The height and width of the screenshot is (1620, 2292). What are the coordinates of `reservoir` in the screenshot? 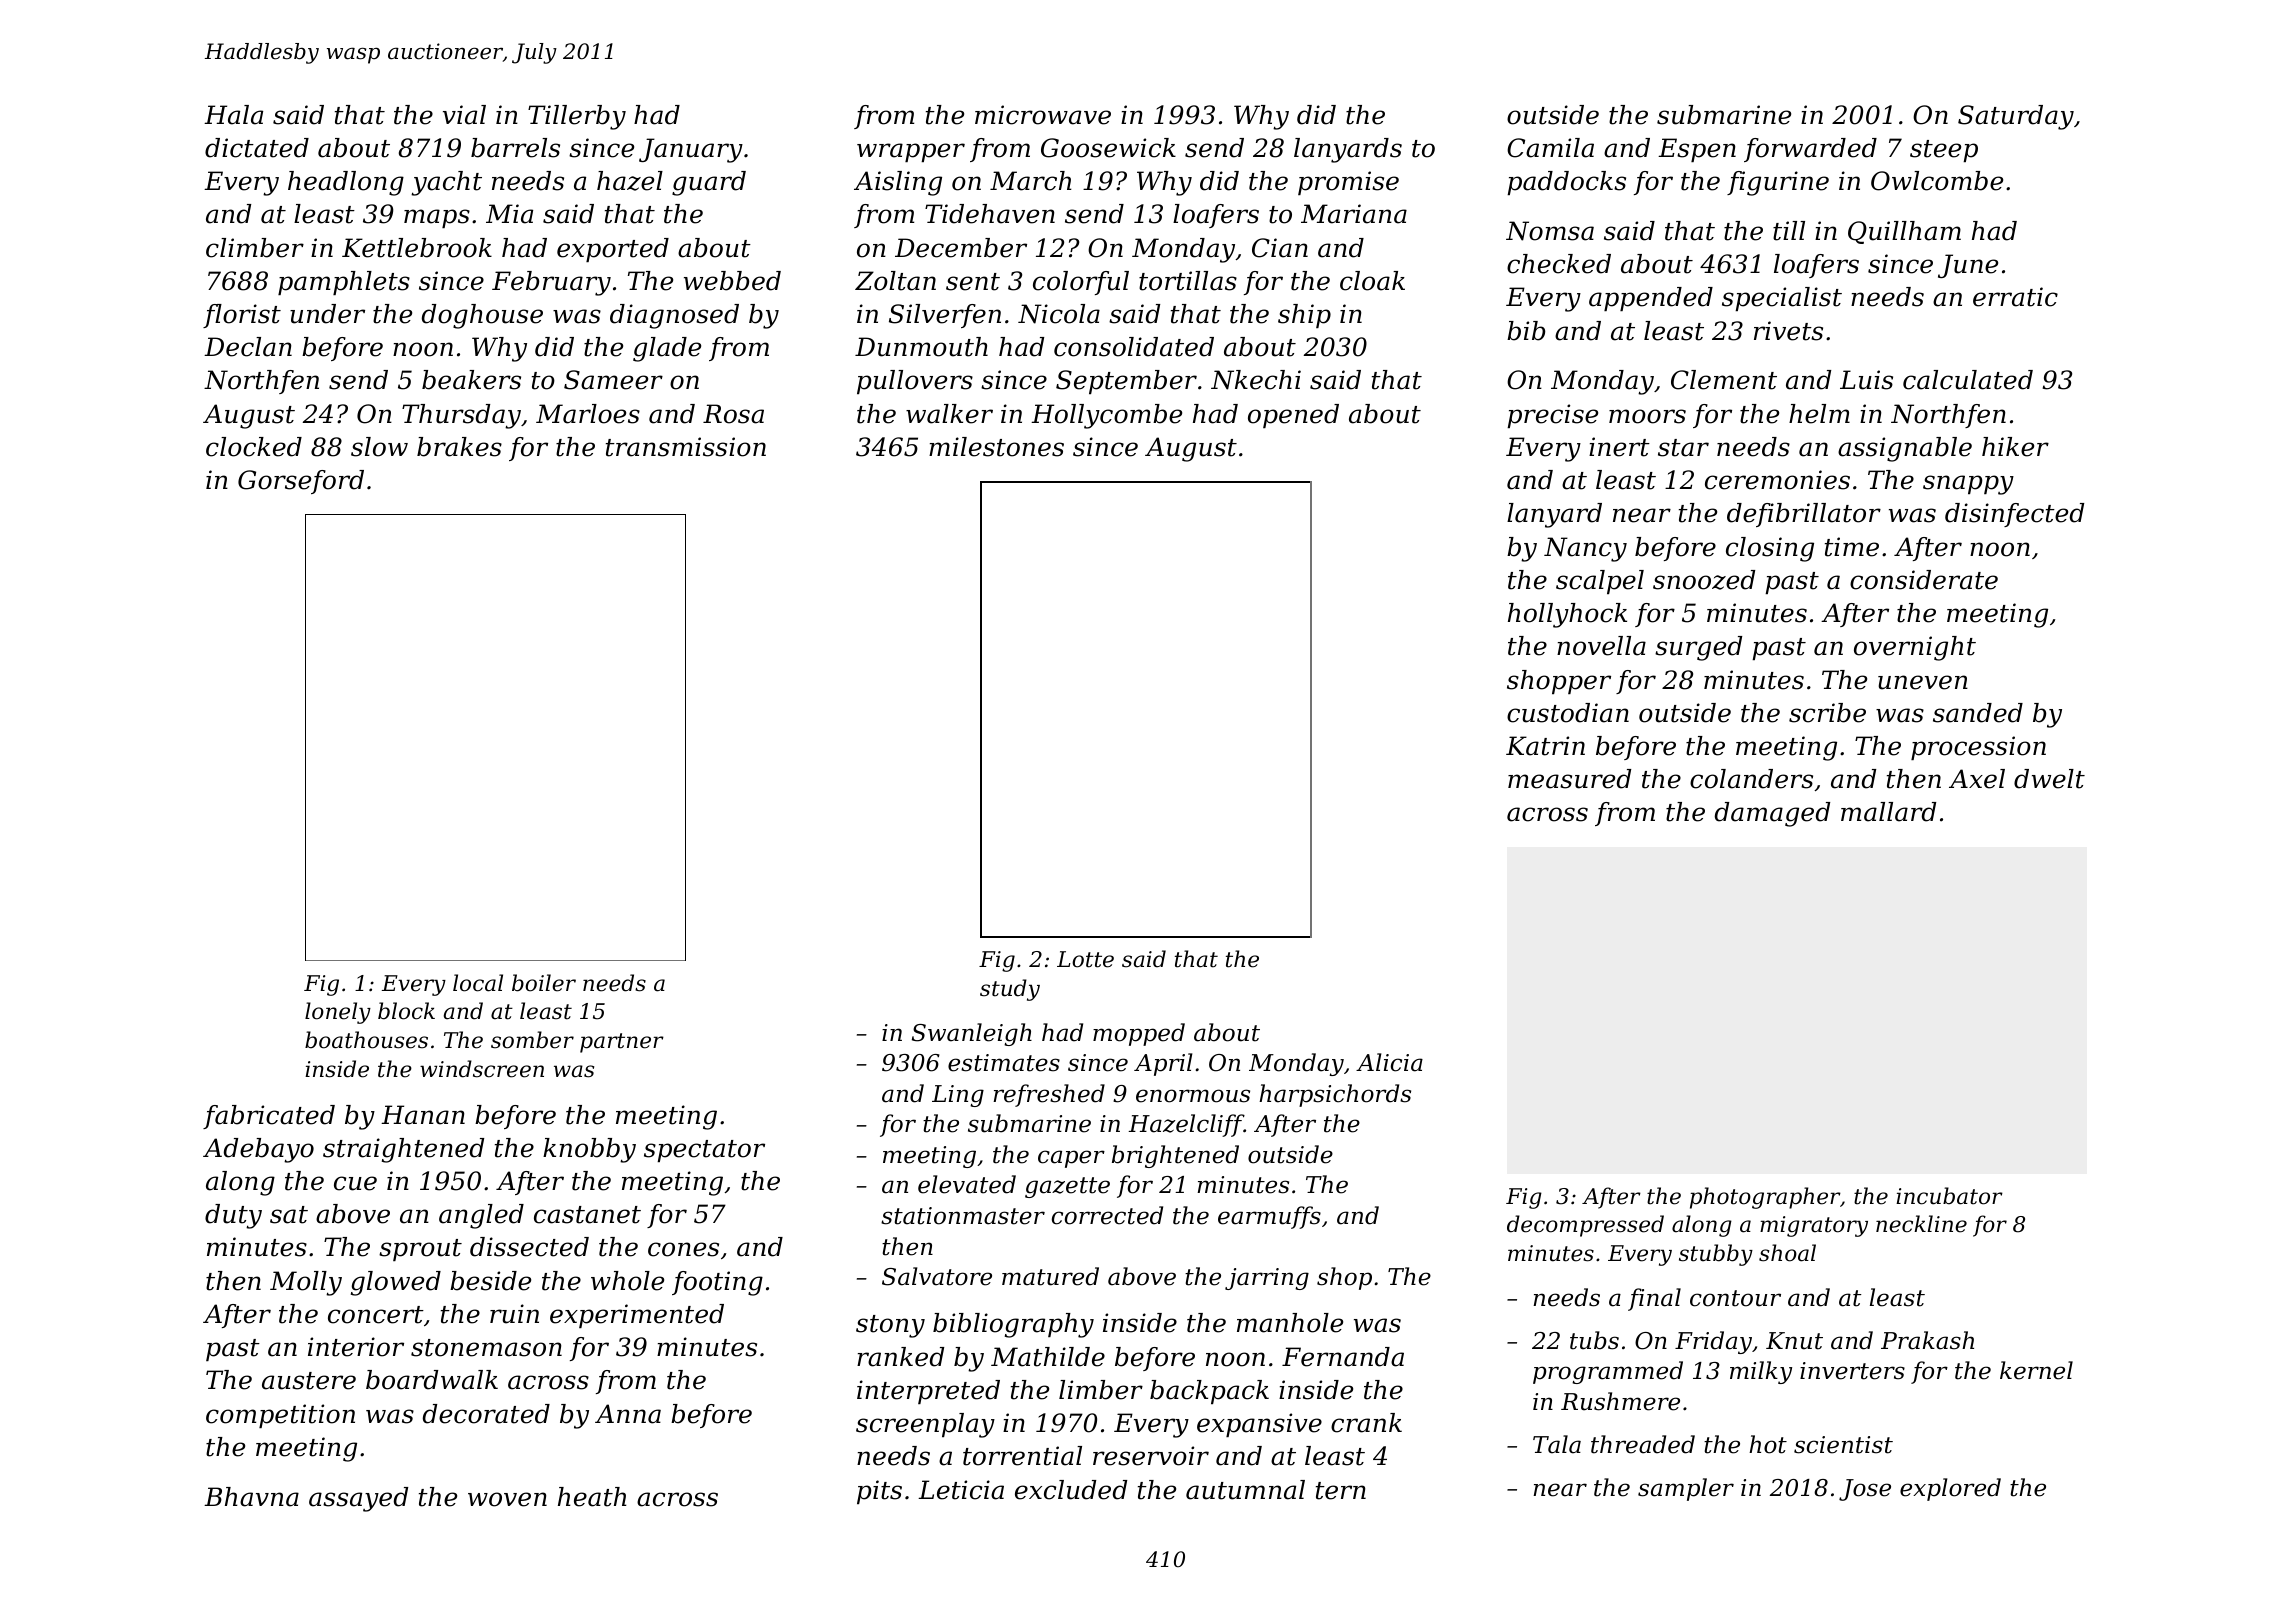 It's located at (1151, 1456).
